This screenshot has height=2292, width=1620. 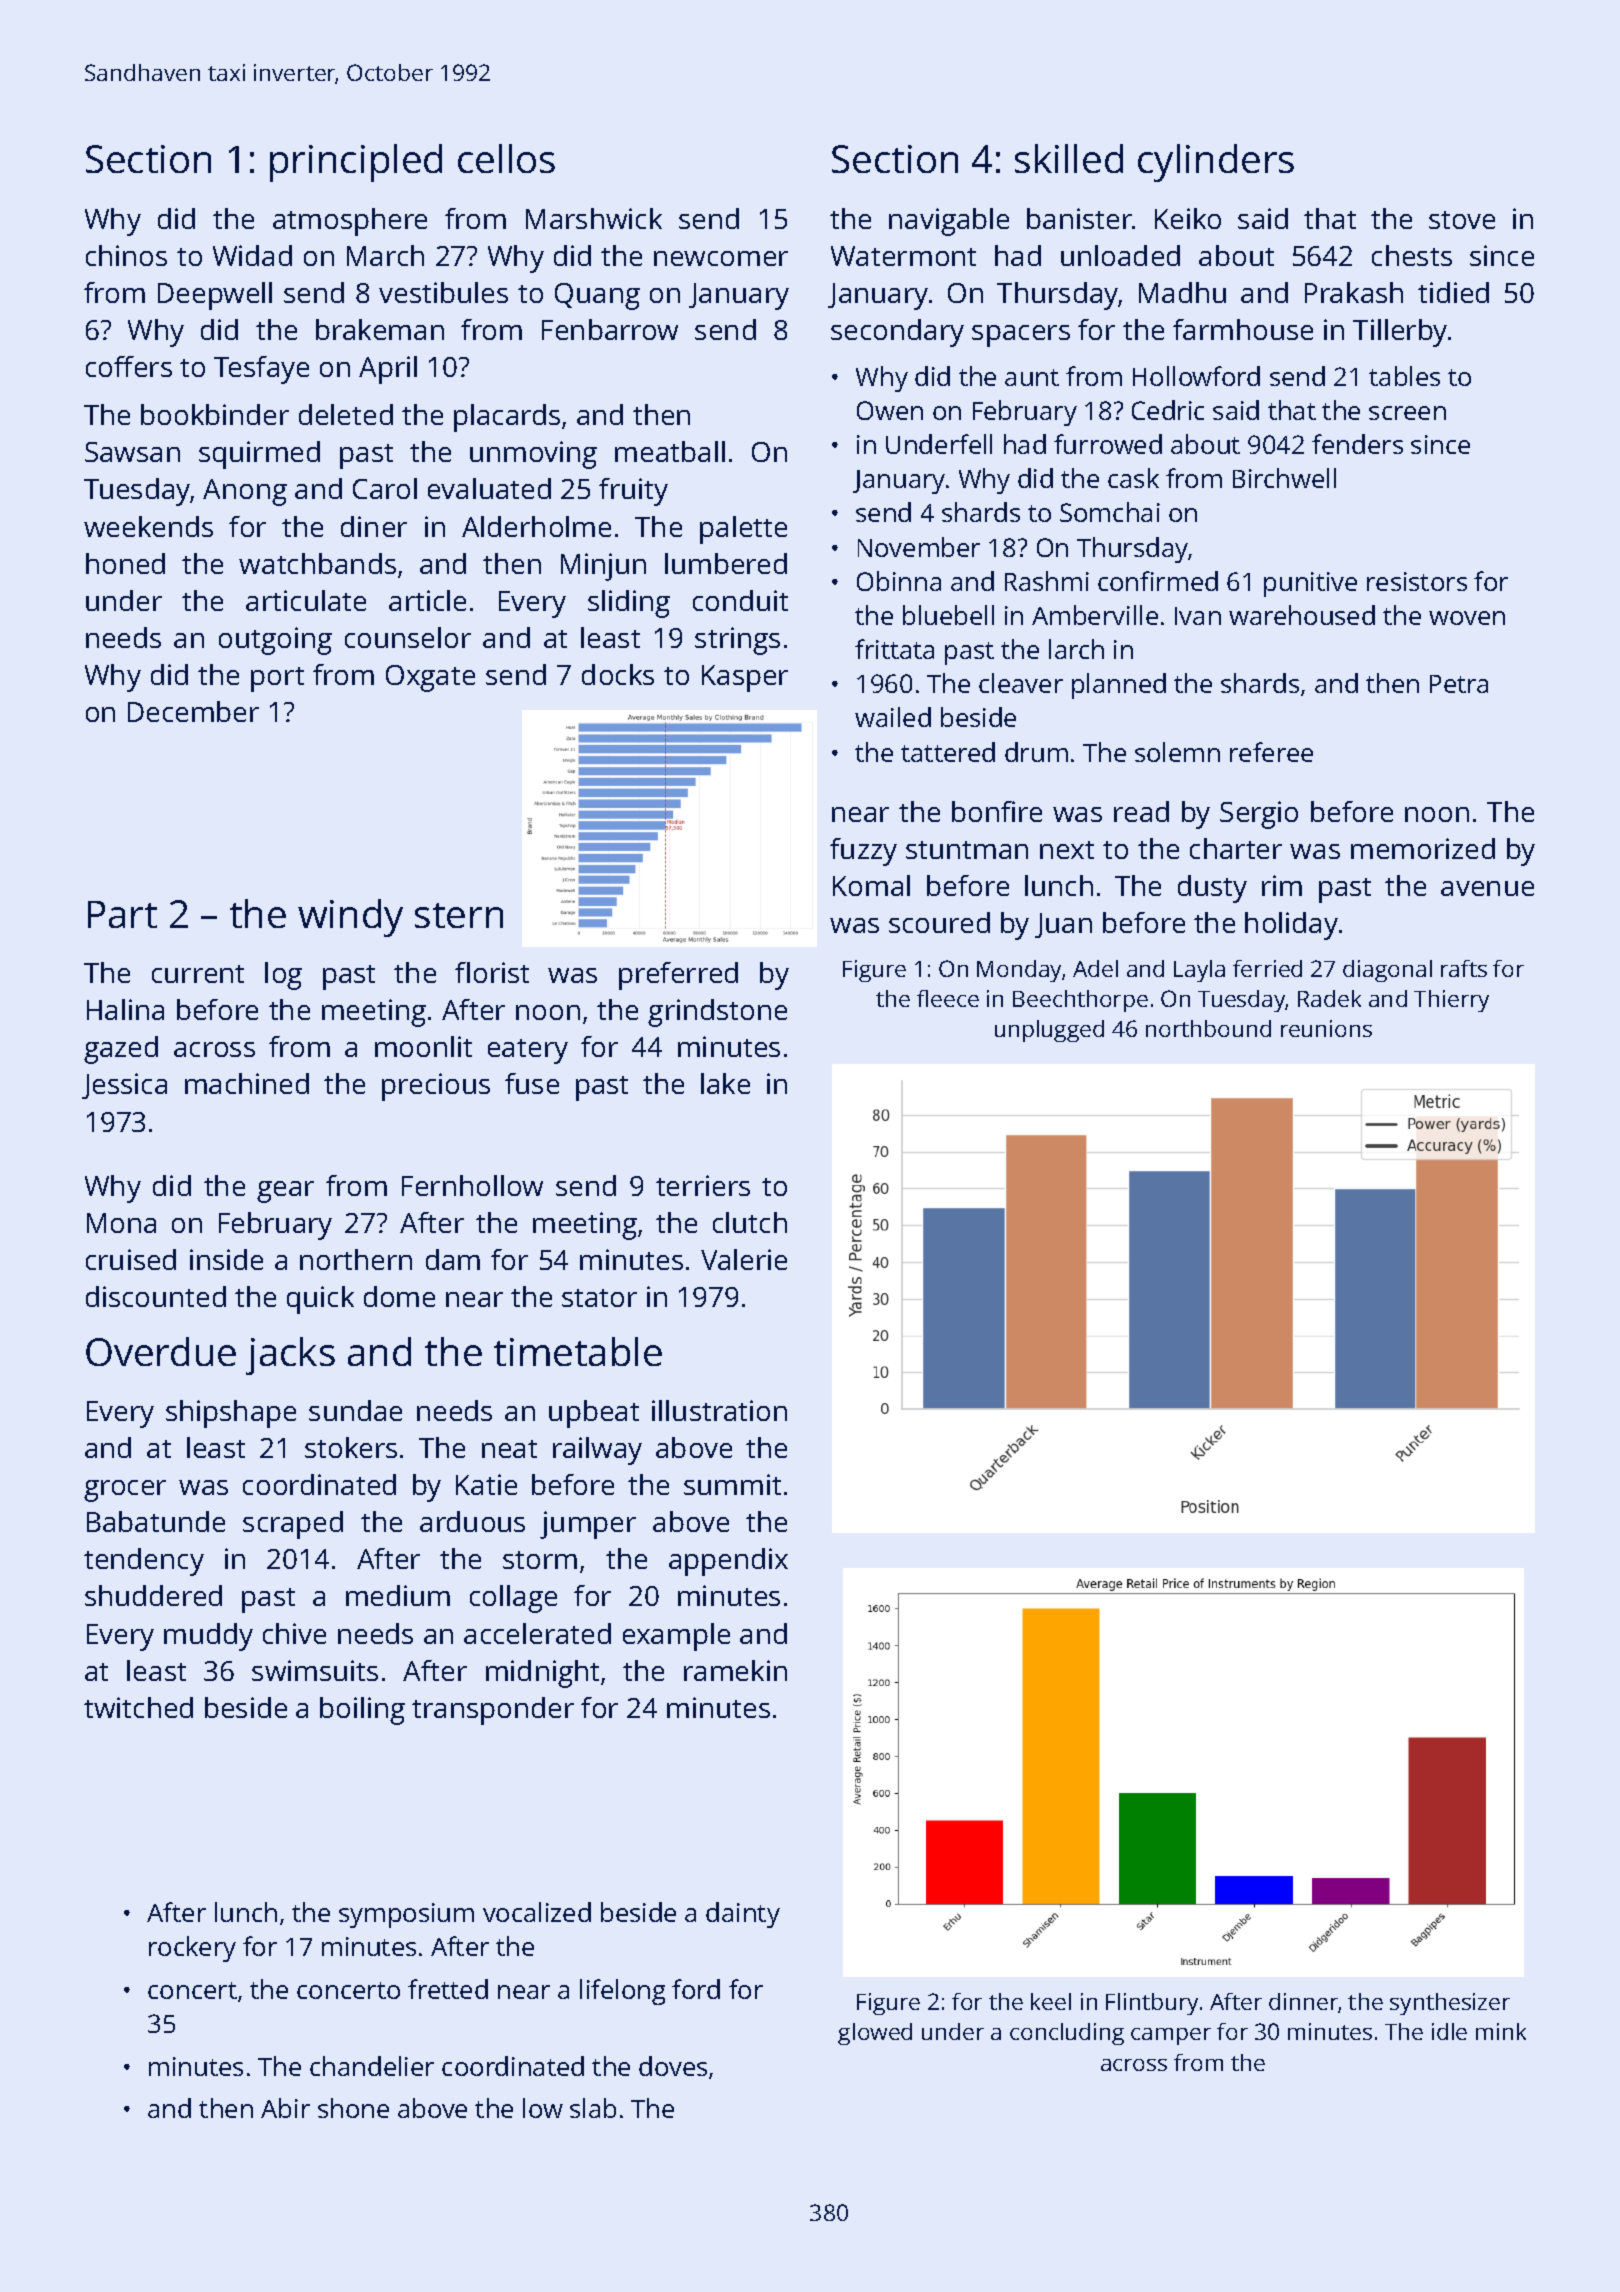 I want to click on Marshwick, so click(x=594, y=218).
